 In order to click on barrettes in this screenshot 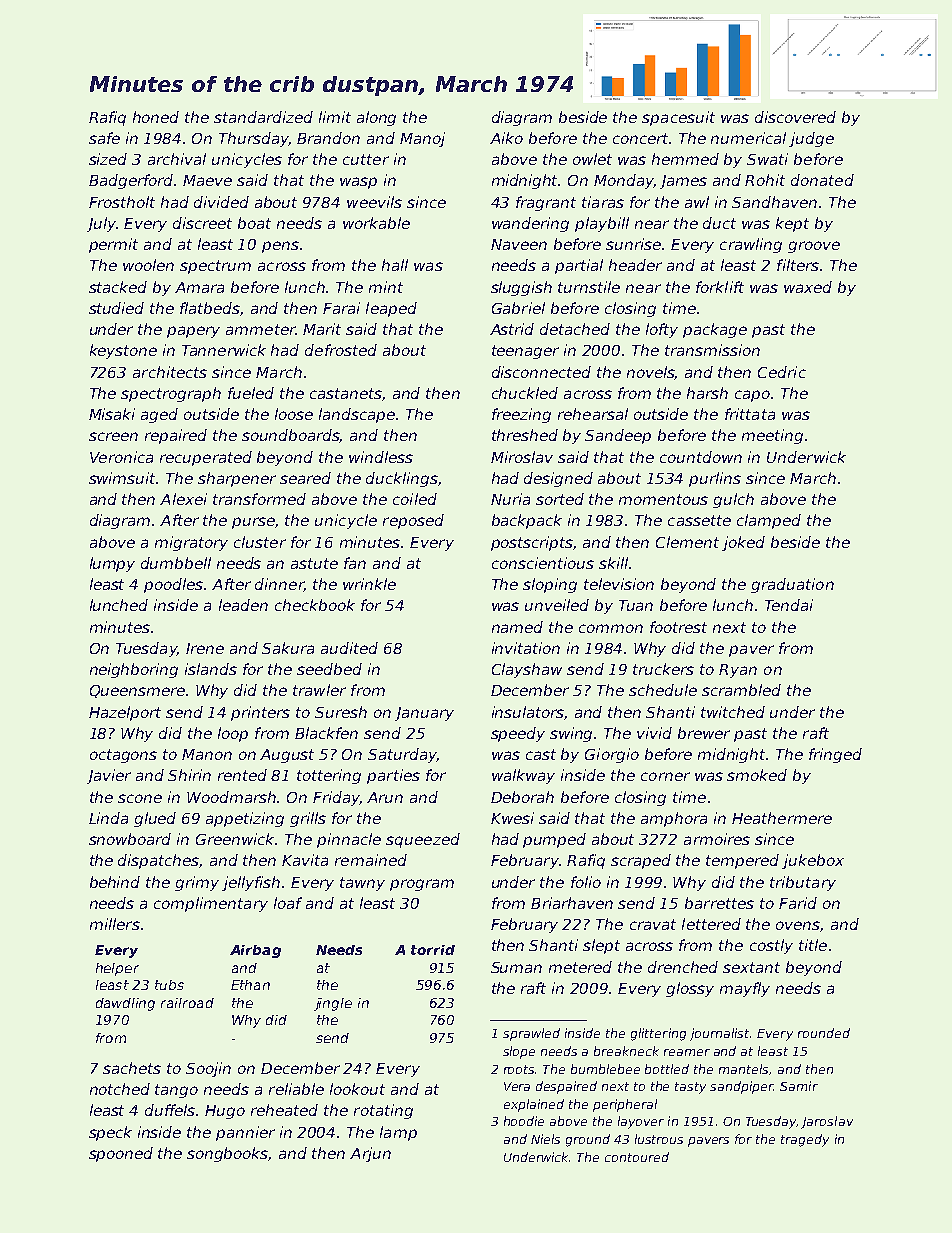, I will do `click(719, 903)`.
